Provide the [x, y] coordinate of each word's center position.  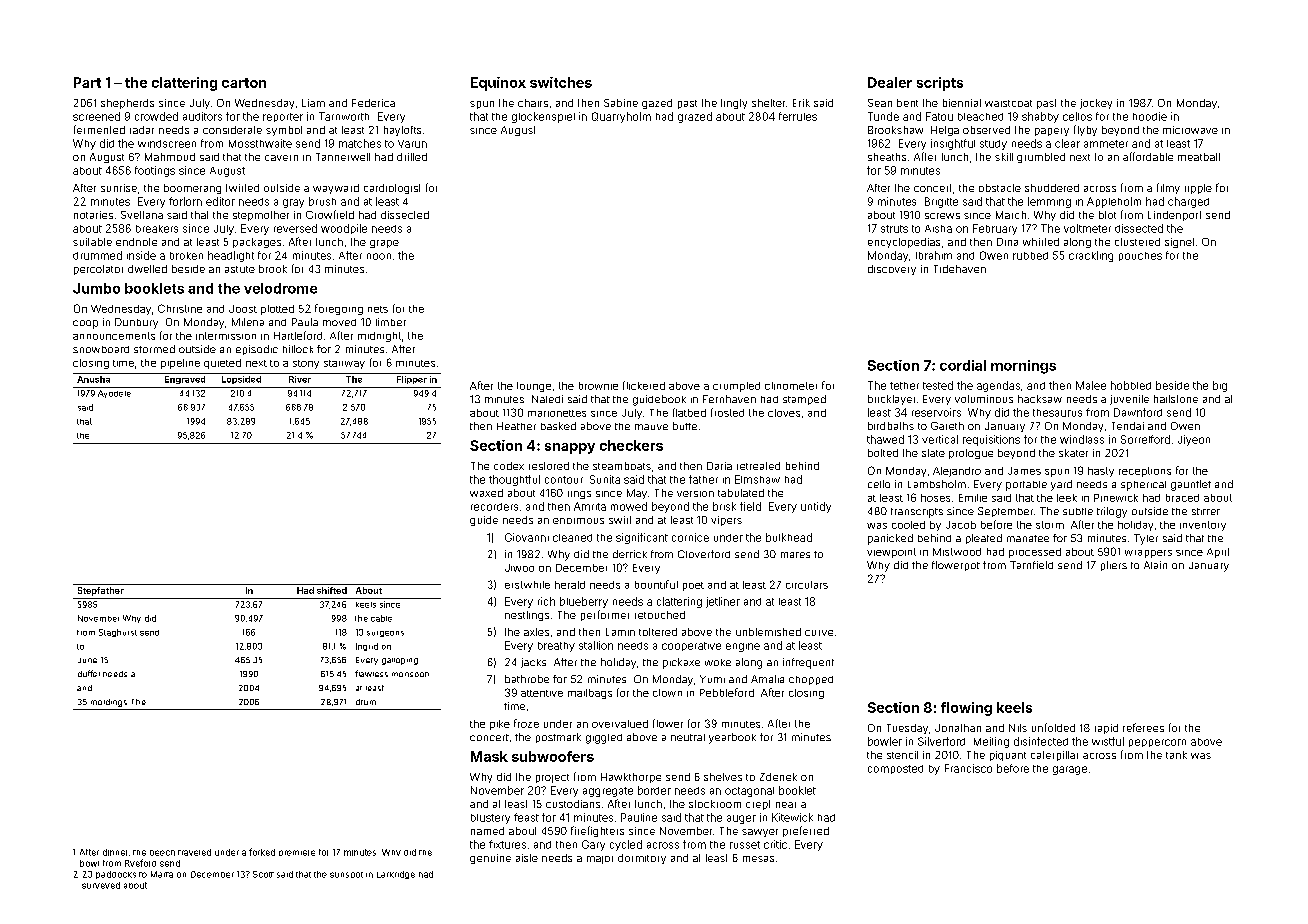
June [87, 660]
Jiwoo [519, 568]
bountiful [656, 584]
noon [379, 256]
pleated [984, 539]
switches [561, 82]
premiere [297, 853]
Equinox [498, 84]
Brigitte [941, 202]
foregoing [339, 309]
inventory [1203, 526]
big [1220, 386]
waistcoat [1008, 103]
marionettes [557, 413]
